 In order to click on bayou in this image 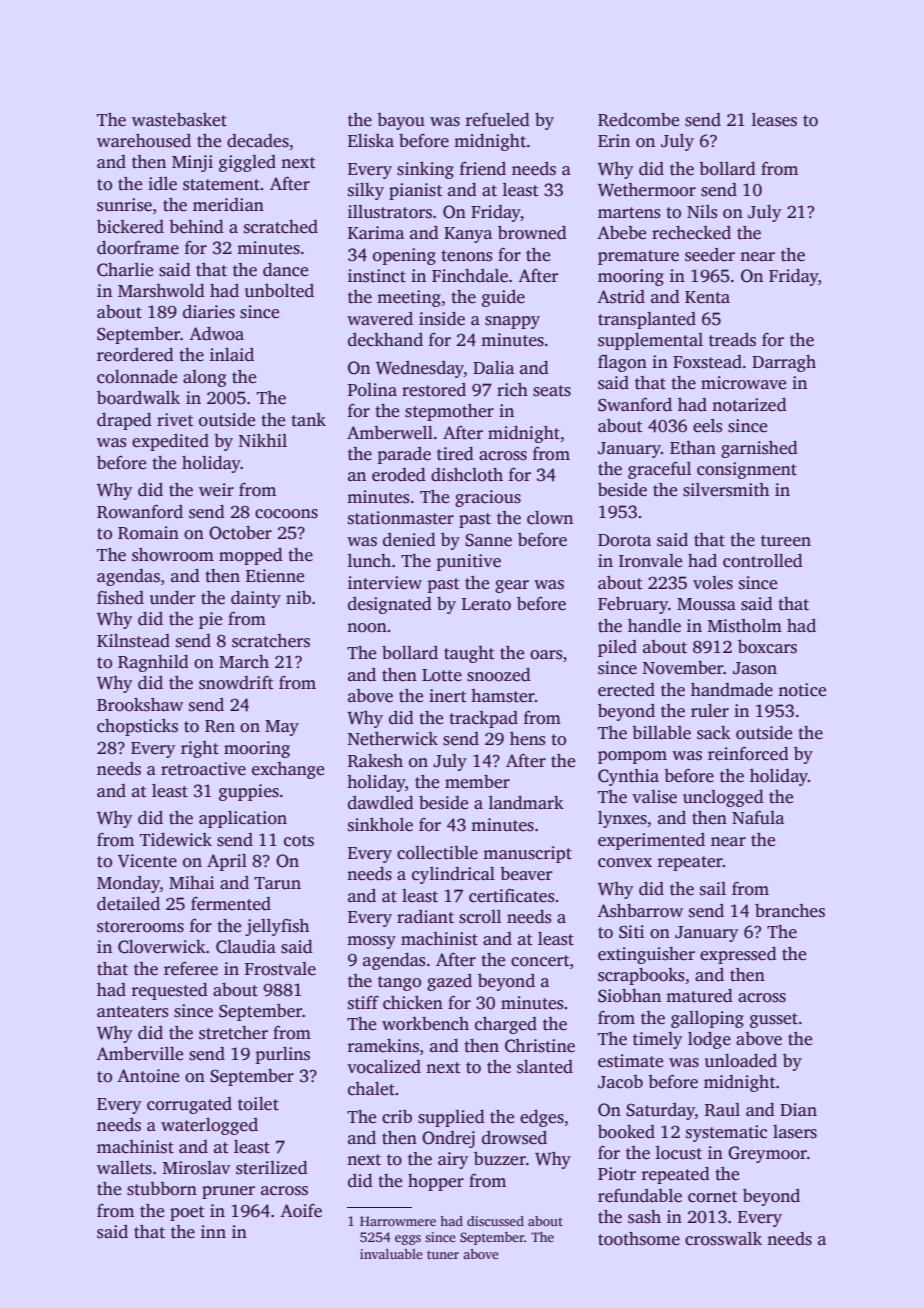, I will do `click(401, 121)`.
